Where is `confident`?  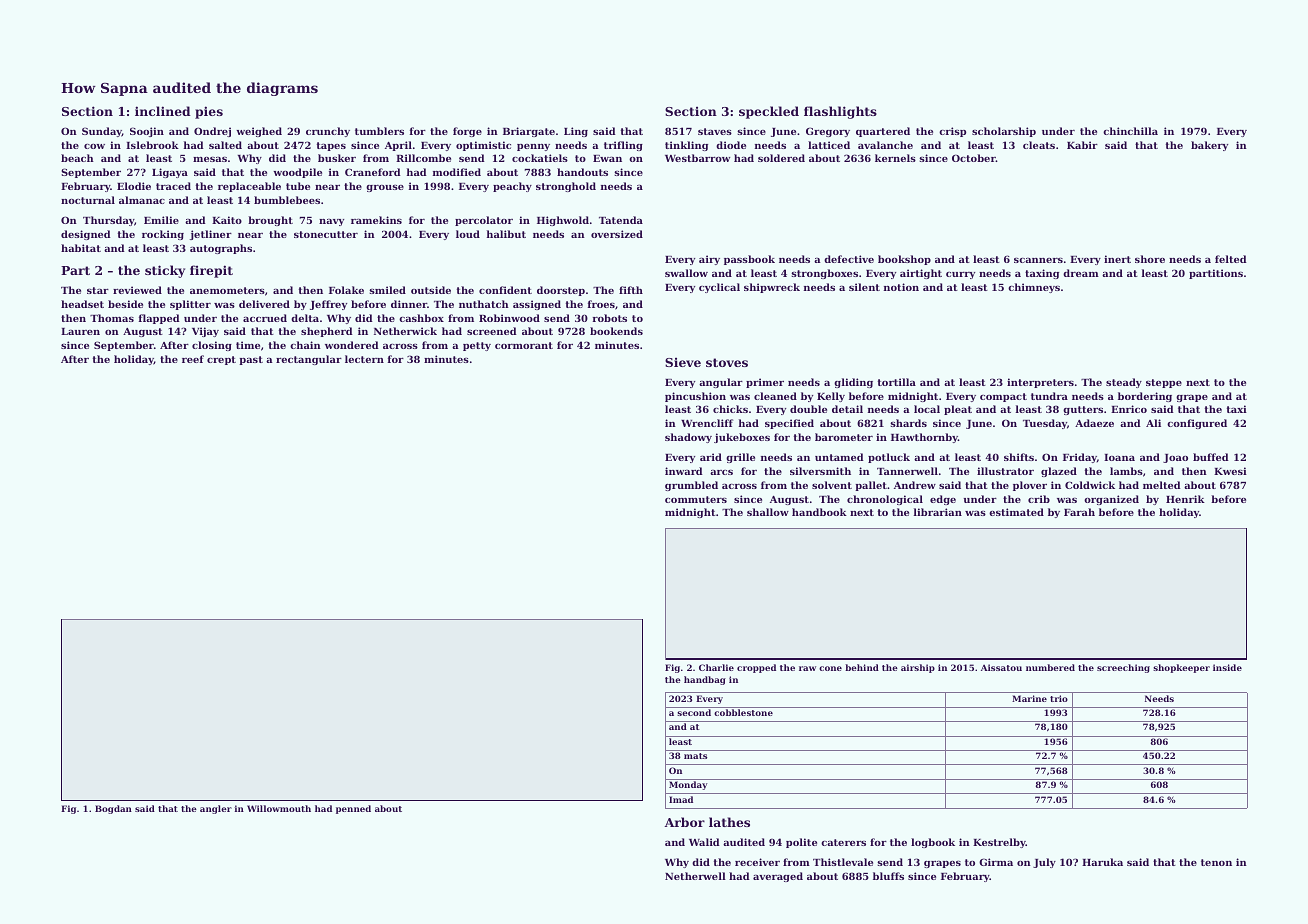
confident is located at coordinates (505, 290).
